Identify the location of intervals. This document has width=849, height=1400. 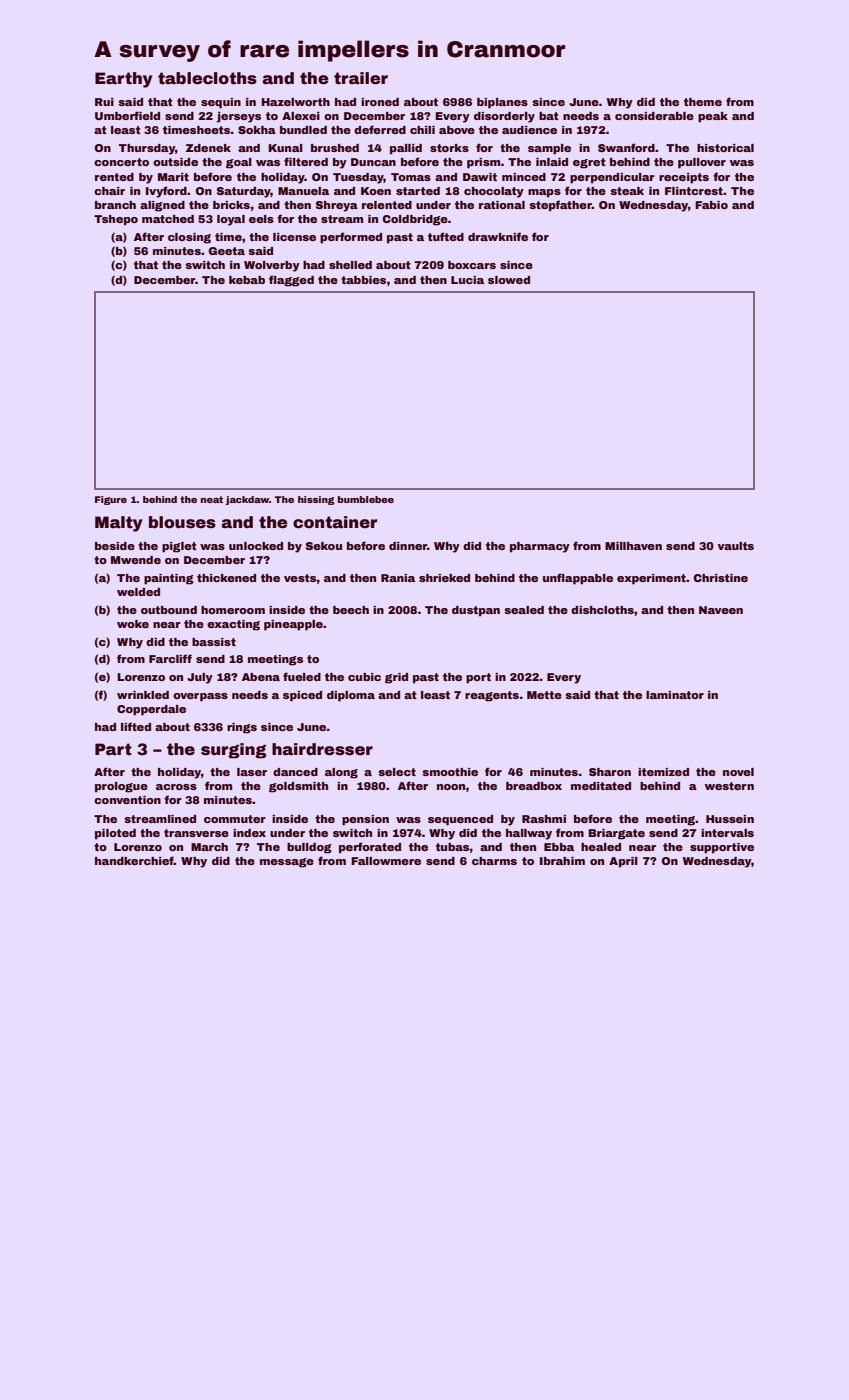
(727, 833).
